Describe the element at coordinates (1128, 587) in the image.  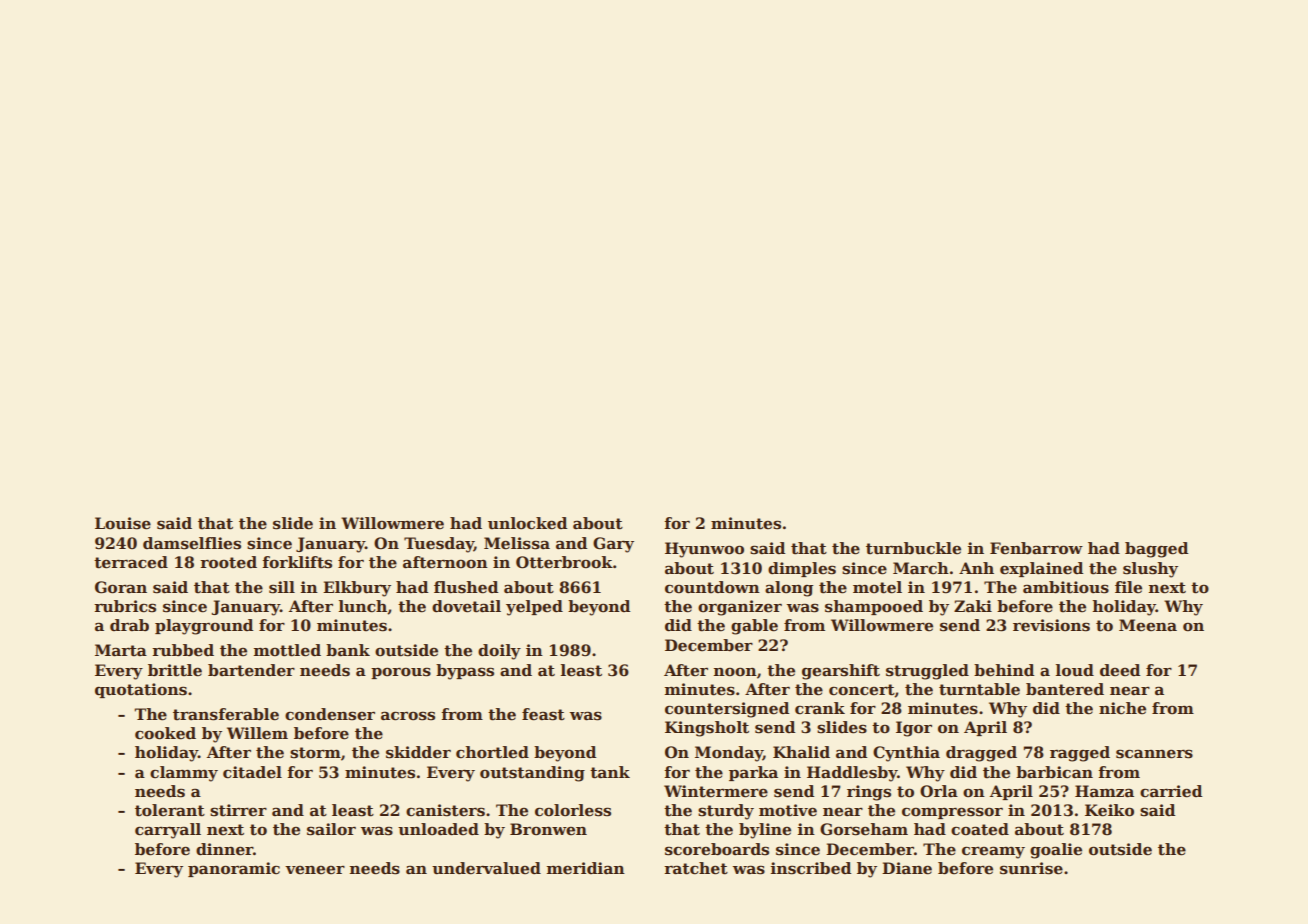
I see `file` at that location.
